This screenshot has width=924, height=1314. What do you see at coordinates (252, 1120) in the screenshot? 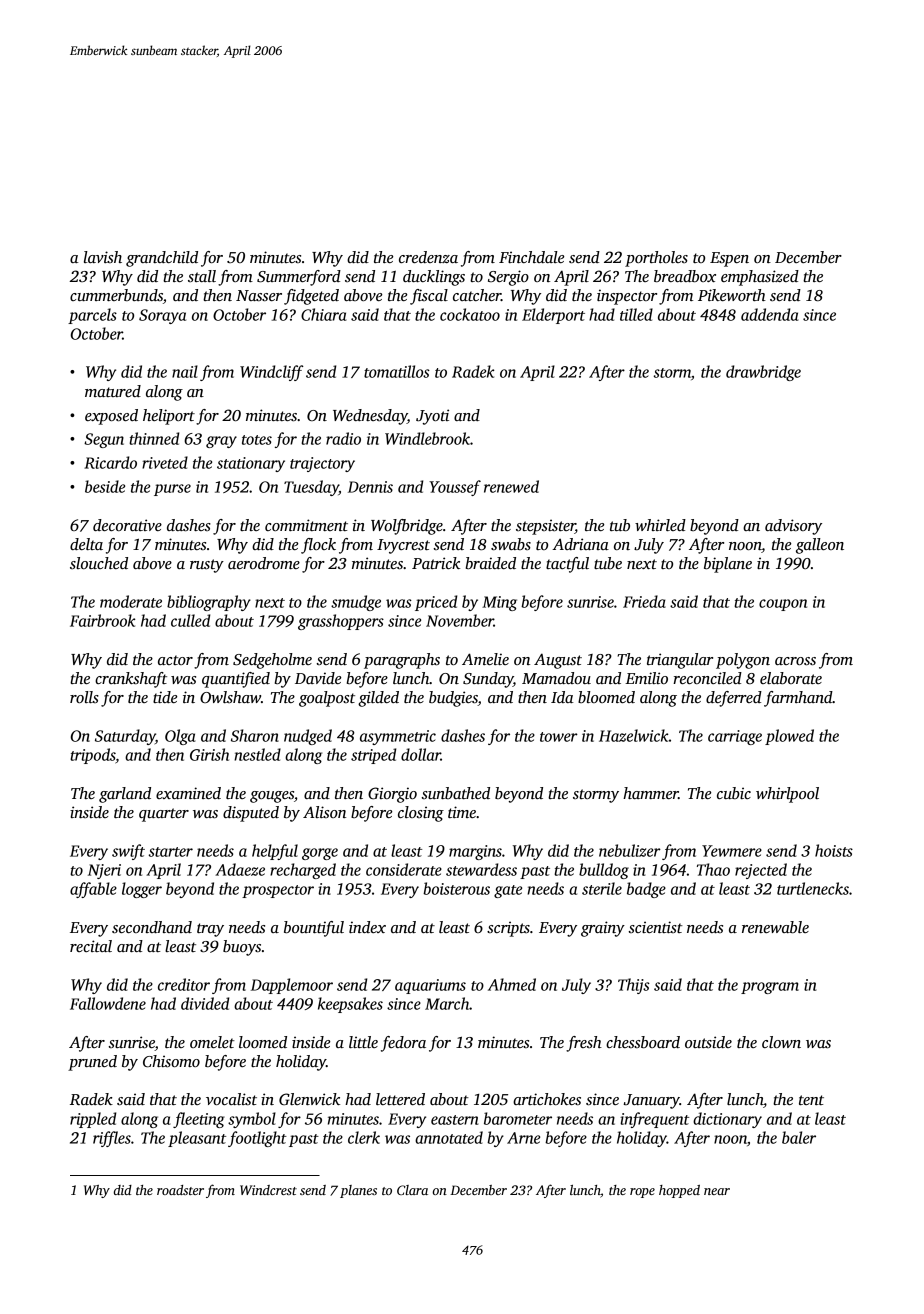
I see `symbol` at bounding box center [252, 1120].
